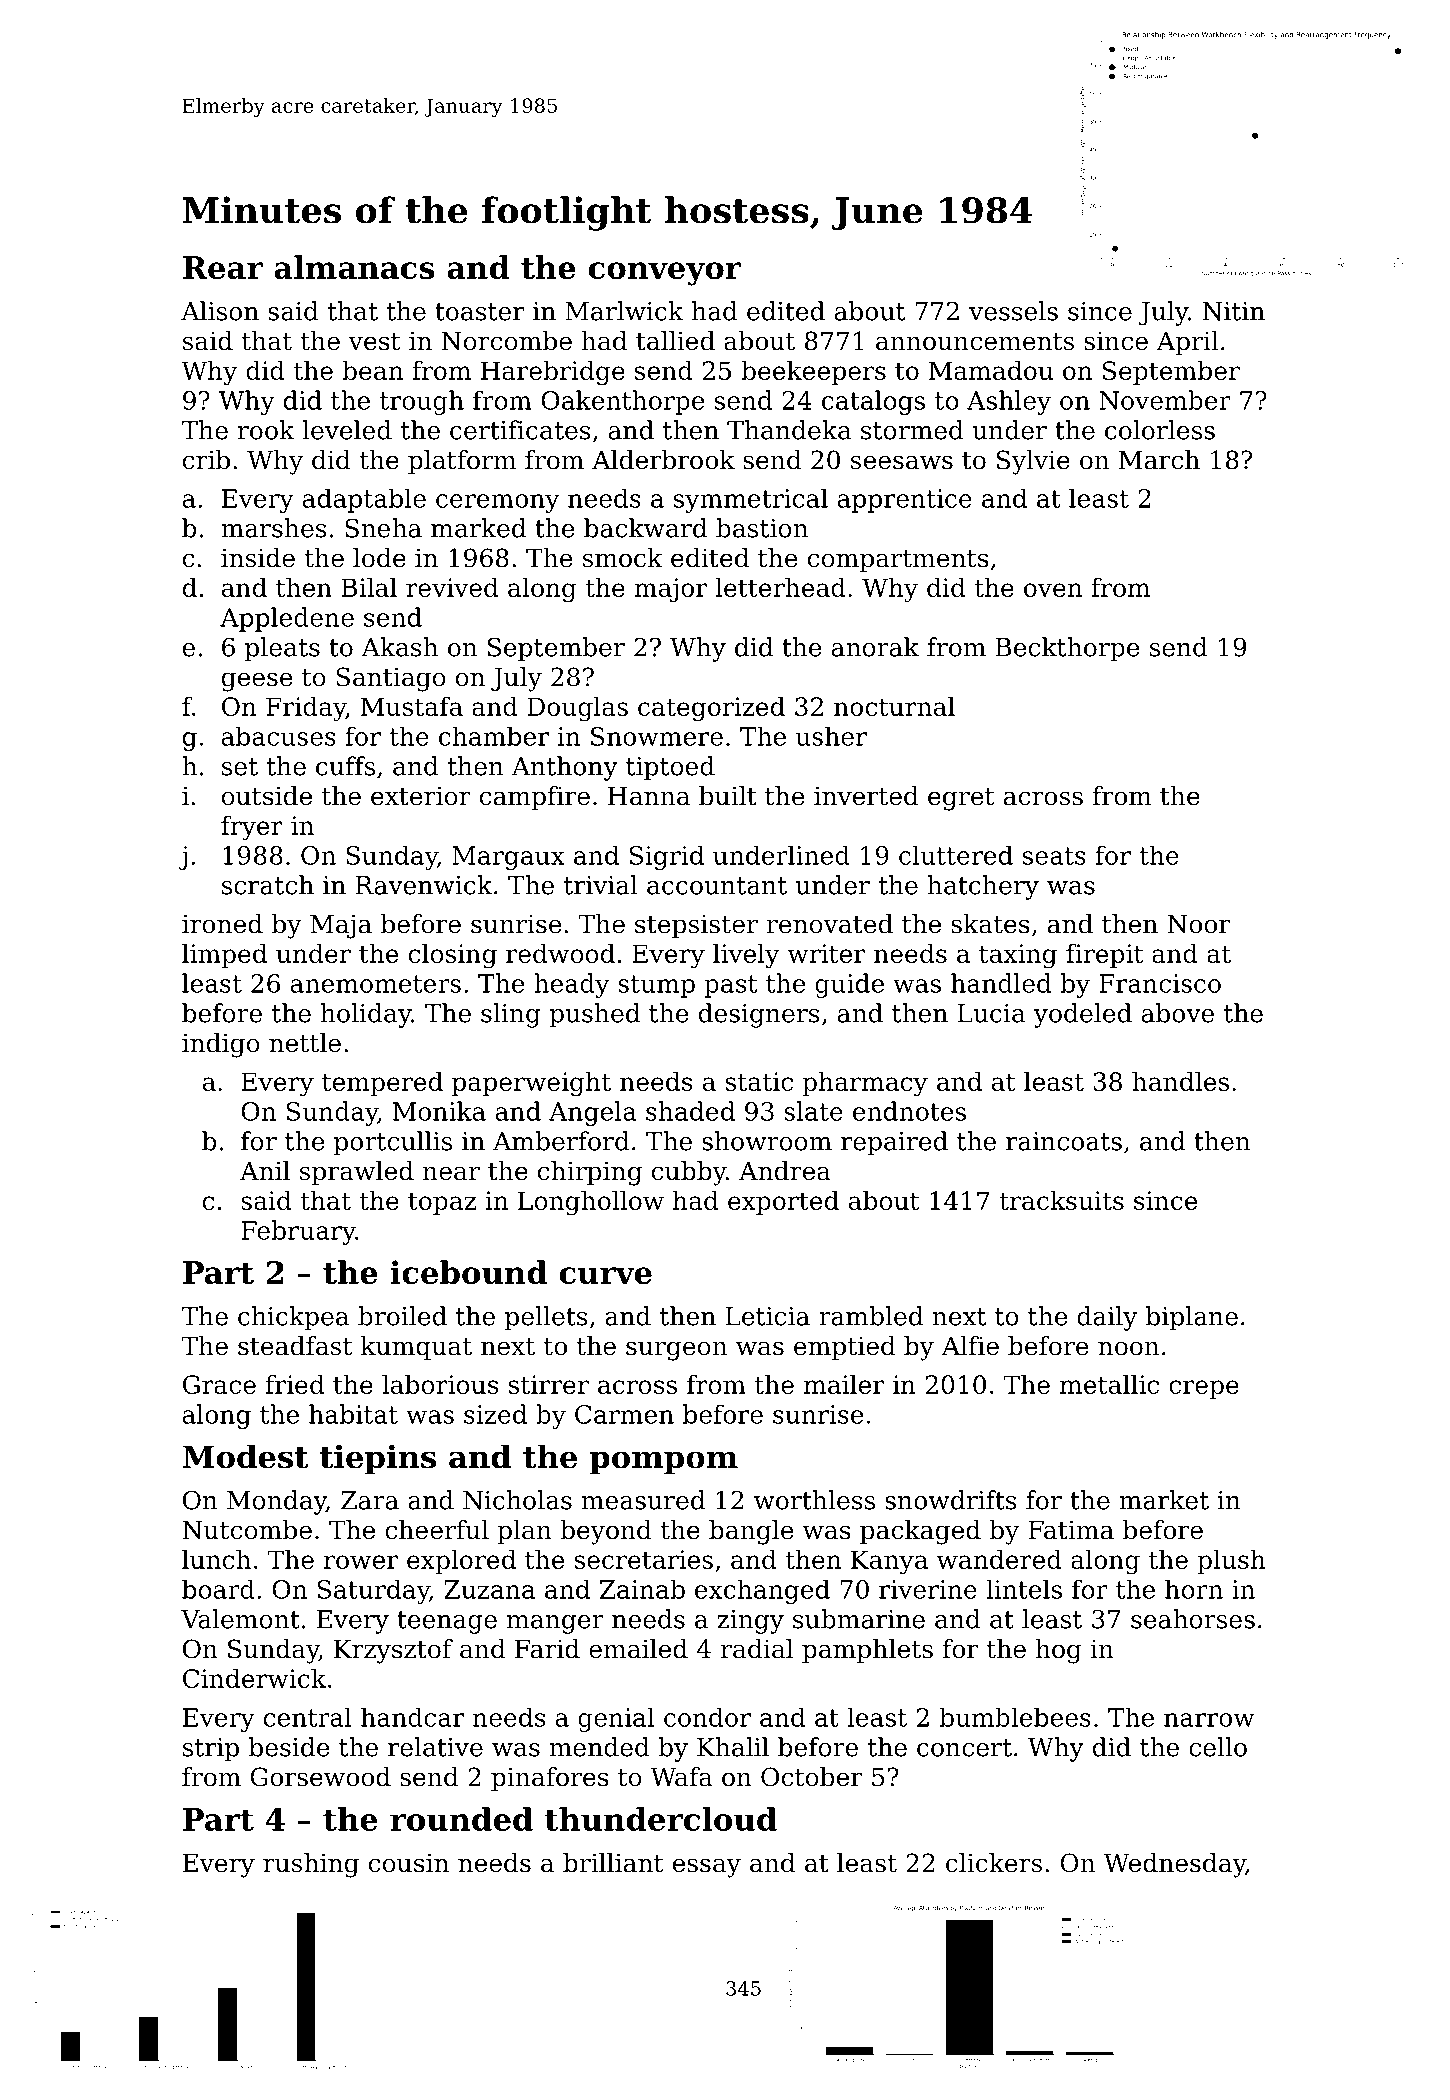  I want to click on Alison, so click(220, 311).
